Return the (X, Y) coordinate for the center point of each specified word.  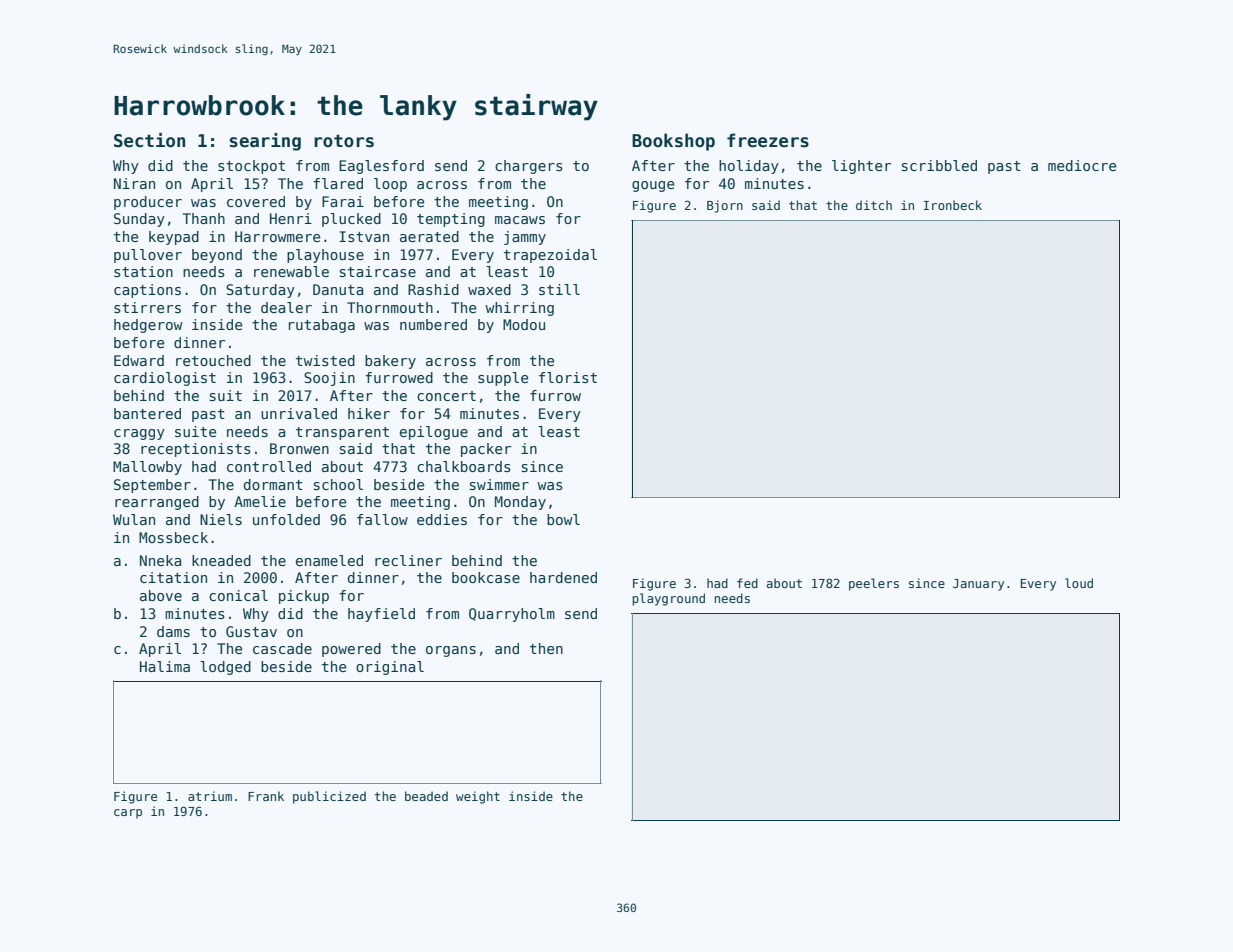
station (143, 271)
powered (351, 650)
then (546, 648)
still (559, 289)
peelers (874, 584)
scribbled (939, 165)
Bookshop (673, 142)
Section (149, 140)
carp (128, 814)
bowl (563, 519)
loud (1079, 583)
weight (478, 797)
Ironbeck (953, 205)
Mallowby (147, 468)
